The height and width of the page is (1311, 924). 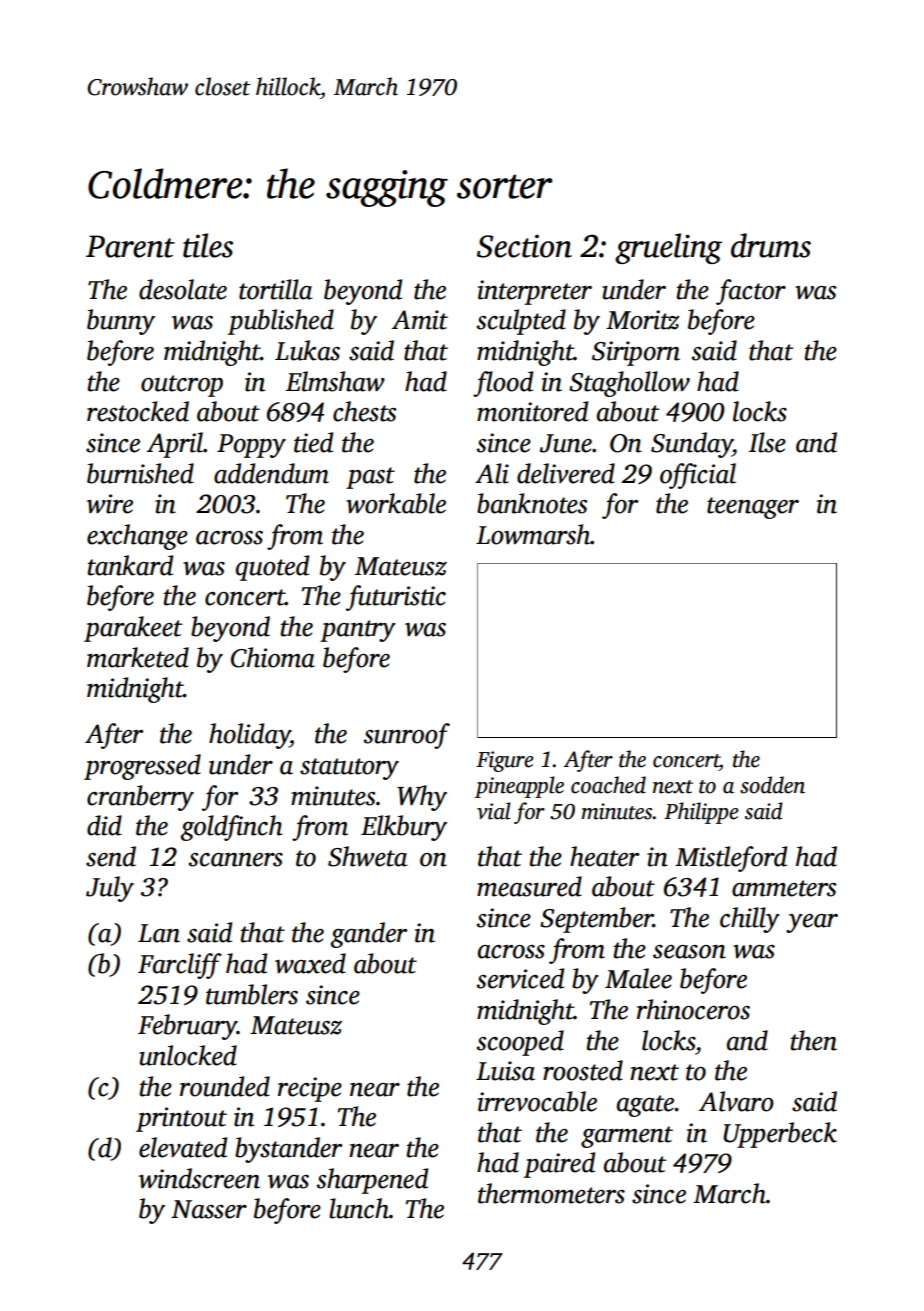 What do you see at coordinates (771, 245) in the page?
I see `drums` at bounding box center [771, 245].
